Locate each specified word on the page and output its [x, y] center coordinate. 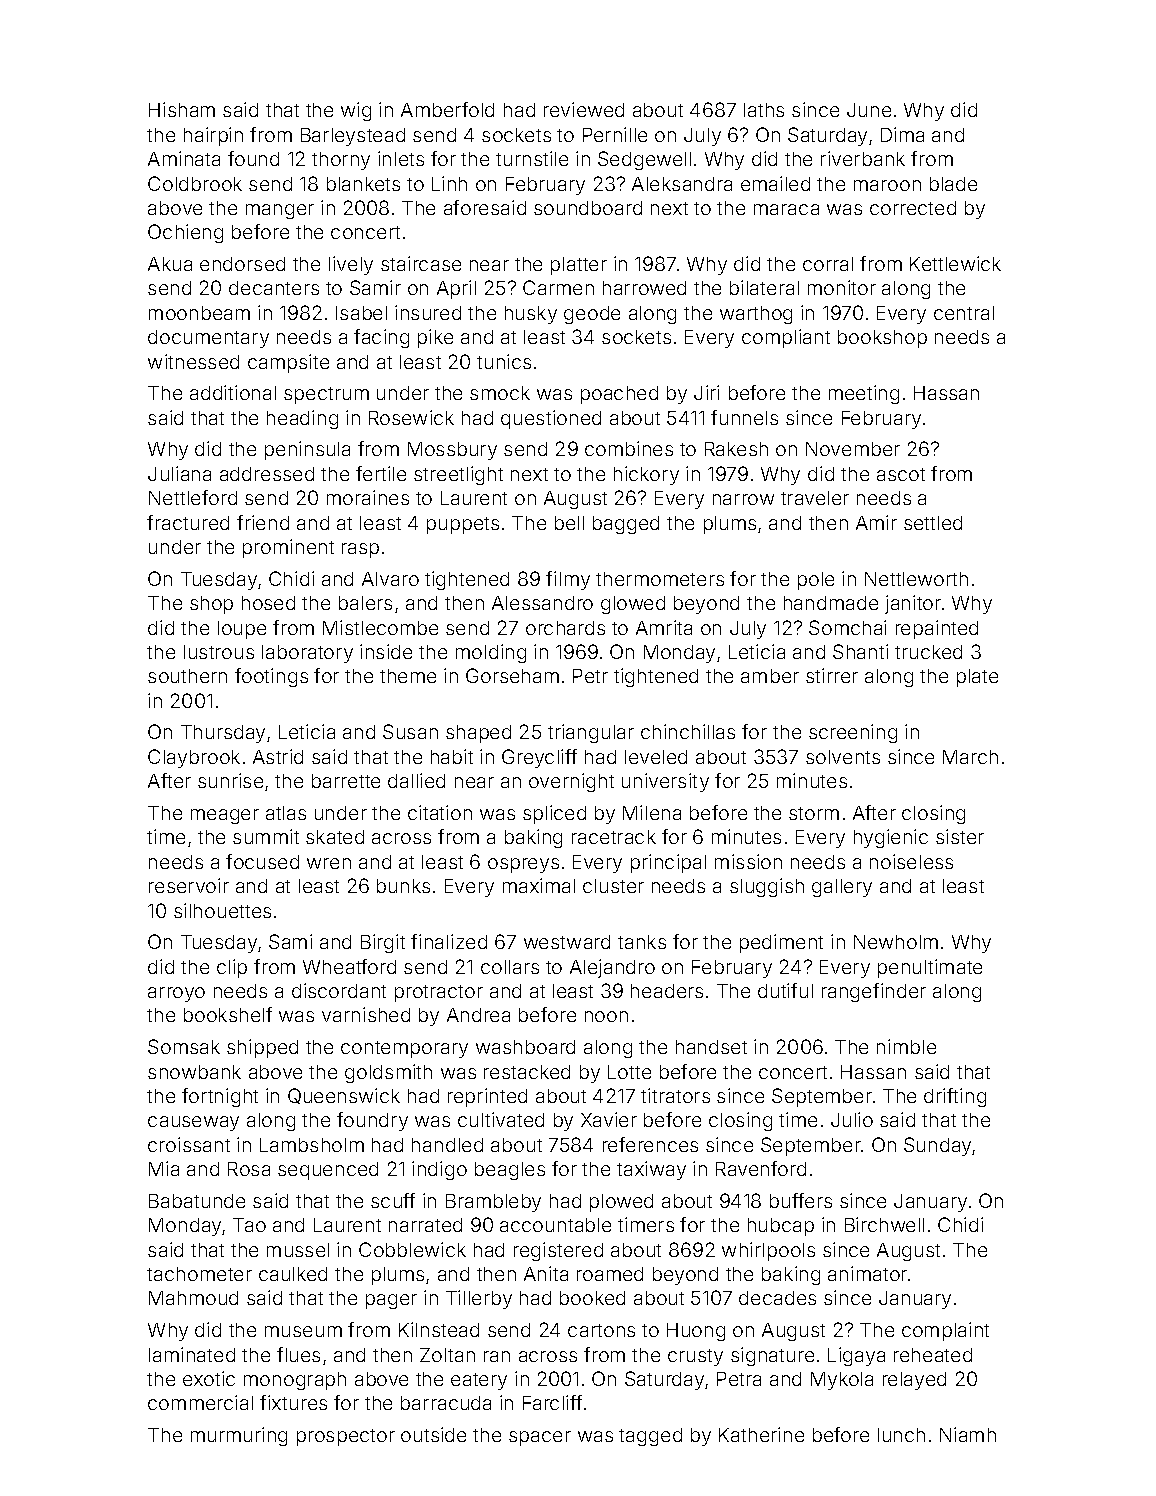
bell [569, 523]
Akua [170, 264]
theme [408, 676]
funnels [744, 417]
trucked [928, 652]
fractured [188, 522]
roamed [610, 1274]
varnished [366, 1014]
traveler [815, 498]
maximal [539, 885]
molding [491, 653]
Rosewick [411, 417]
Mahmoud [193, 1298]
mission [748, 861]
